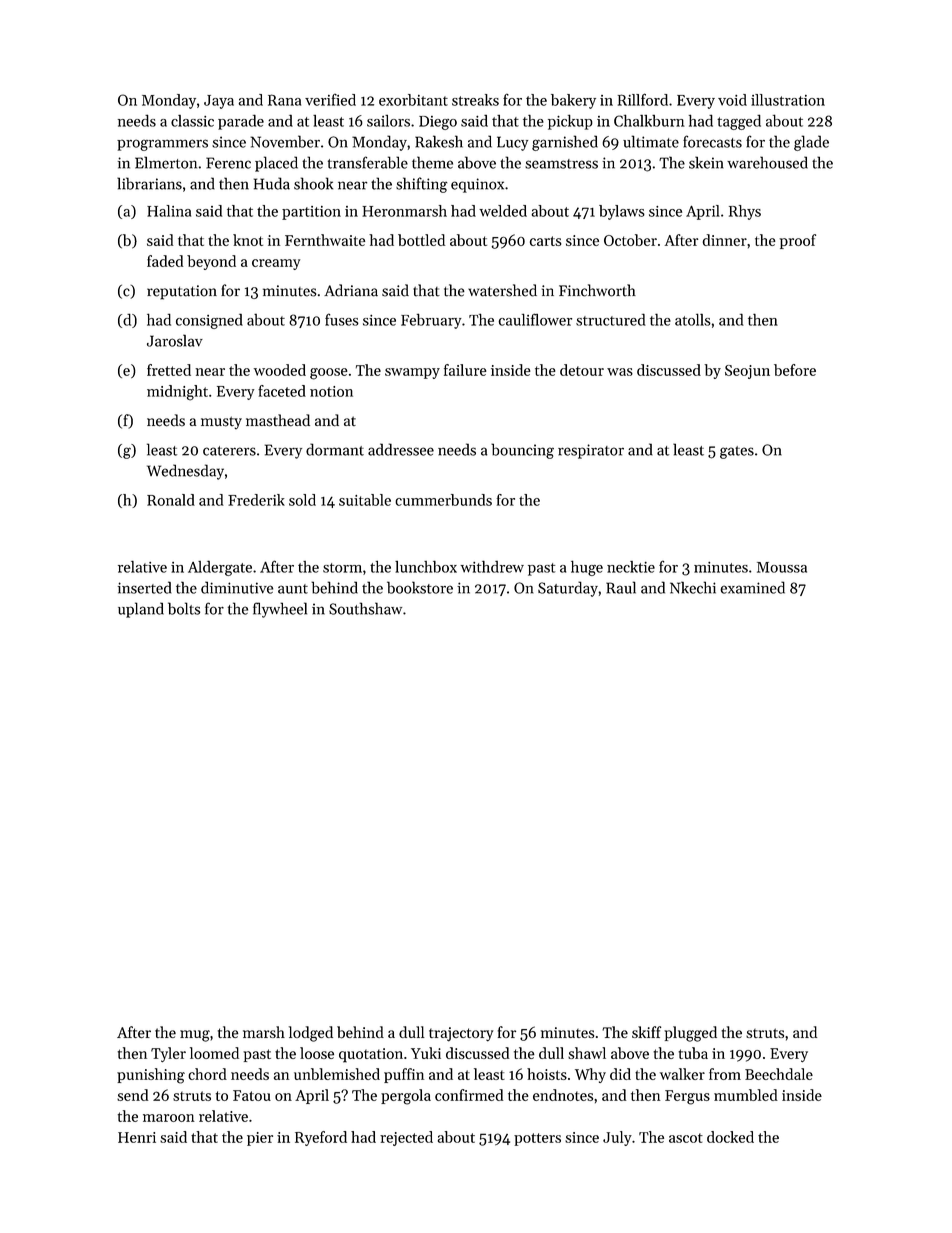 The width and height of the document is (952, 1233). Describe the element at coordinates (732, 100) in the document. I see `void` at that location.
